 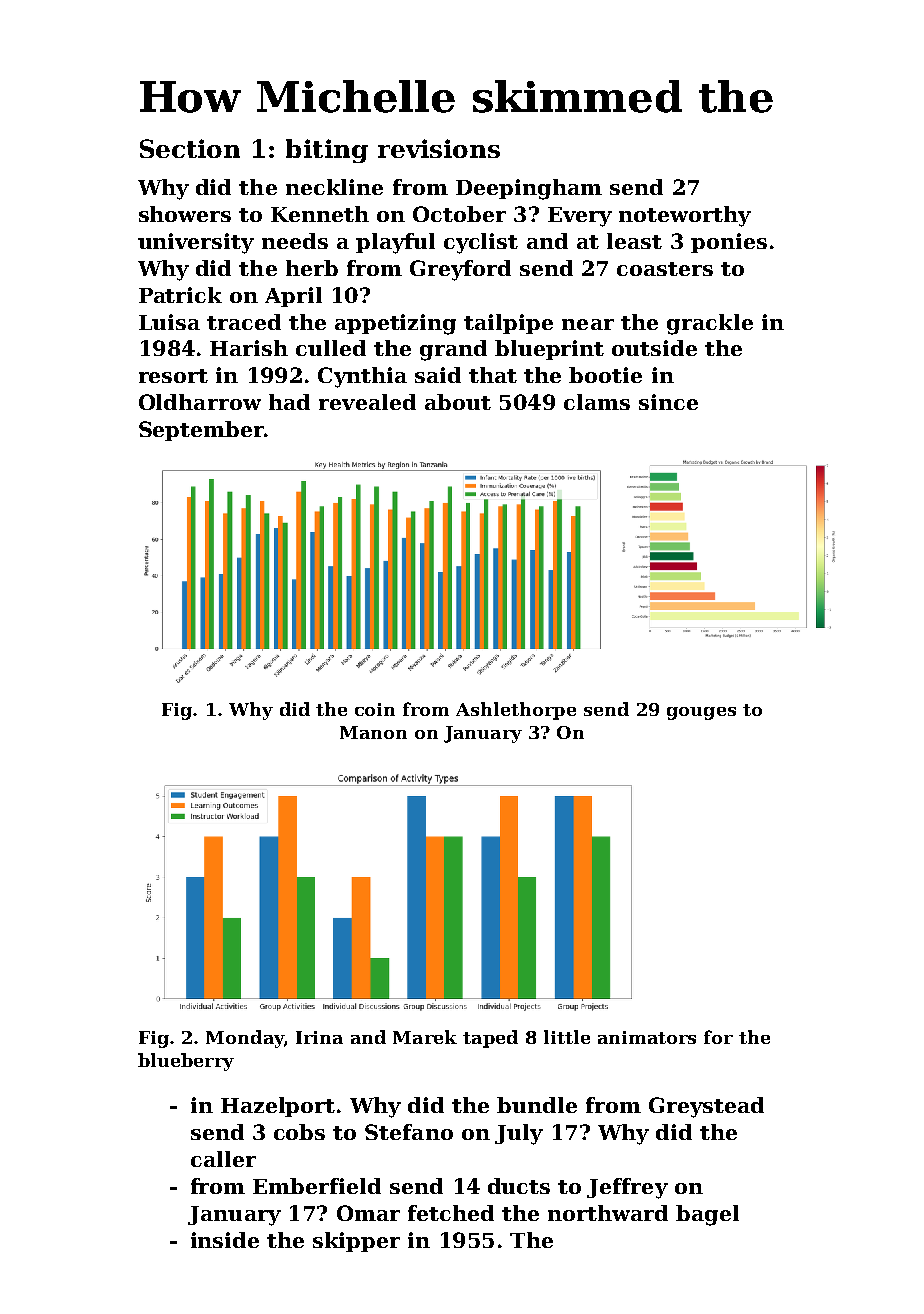 What do you see at coordinates (375, 709) in the screenshot?
I see `coin` at bounding box center [375, 709].
